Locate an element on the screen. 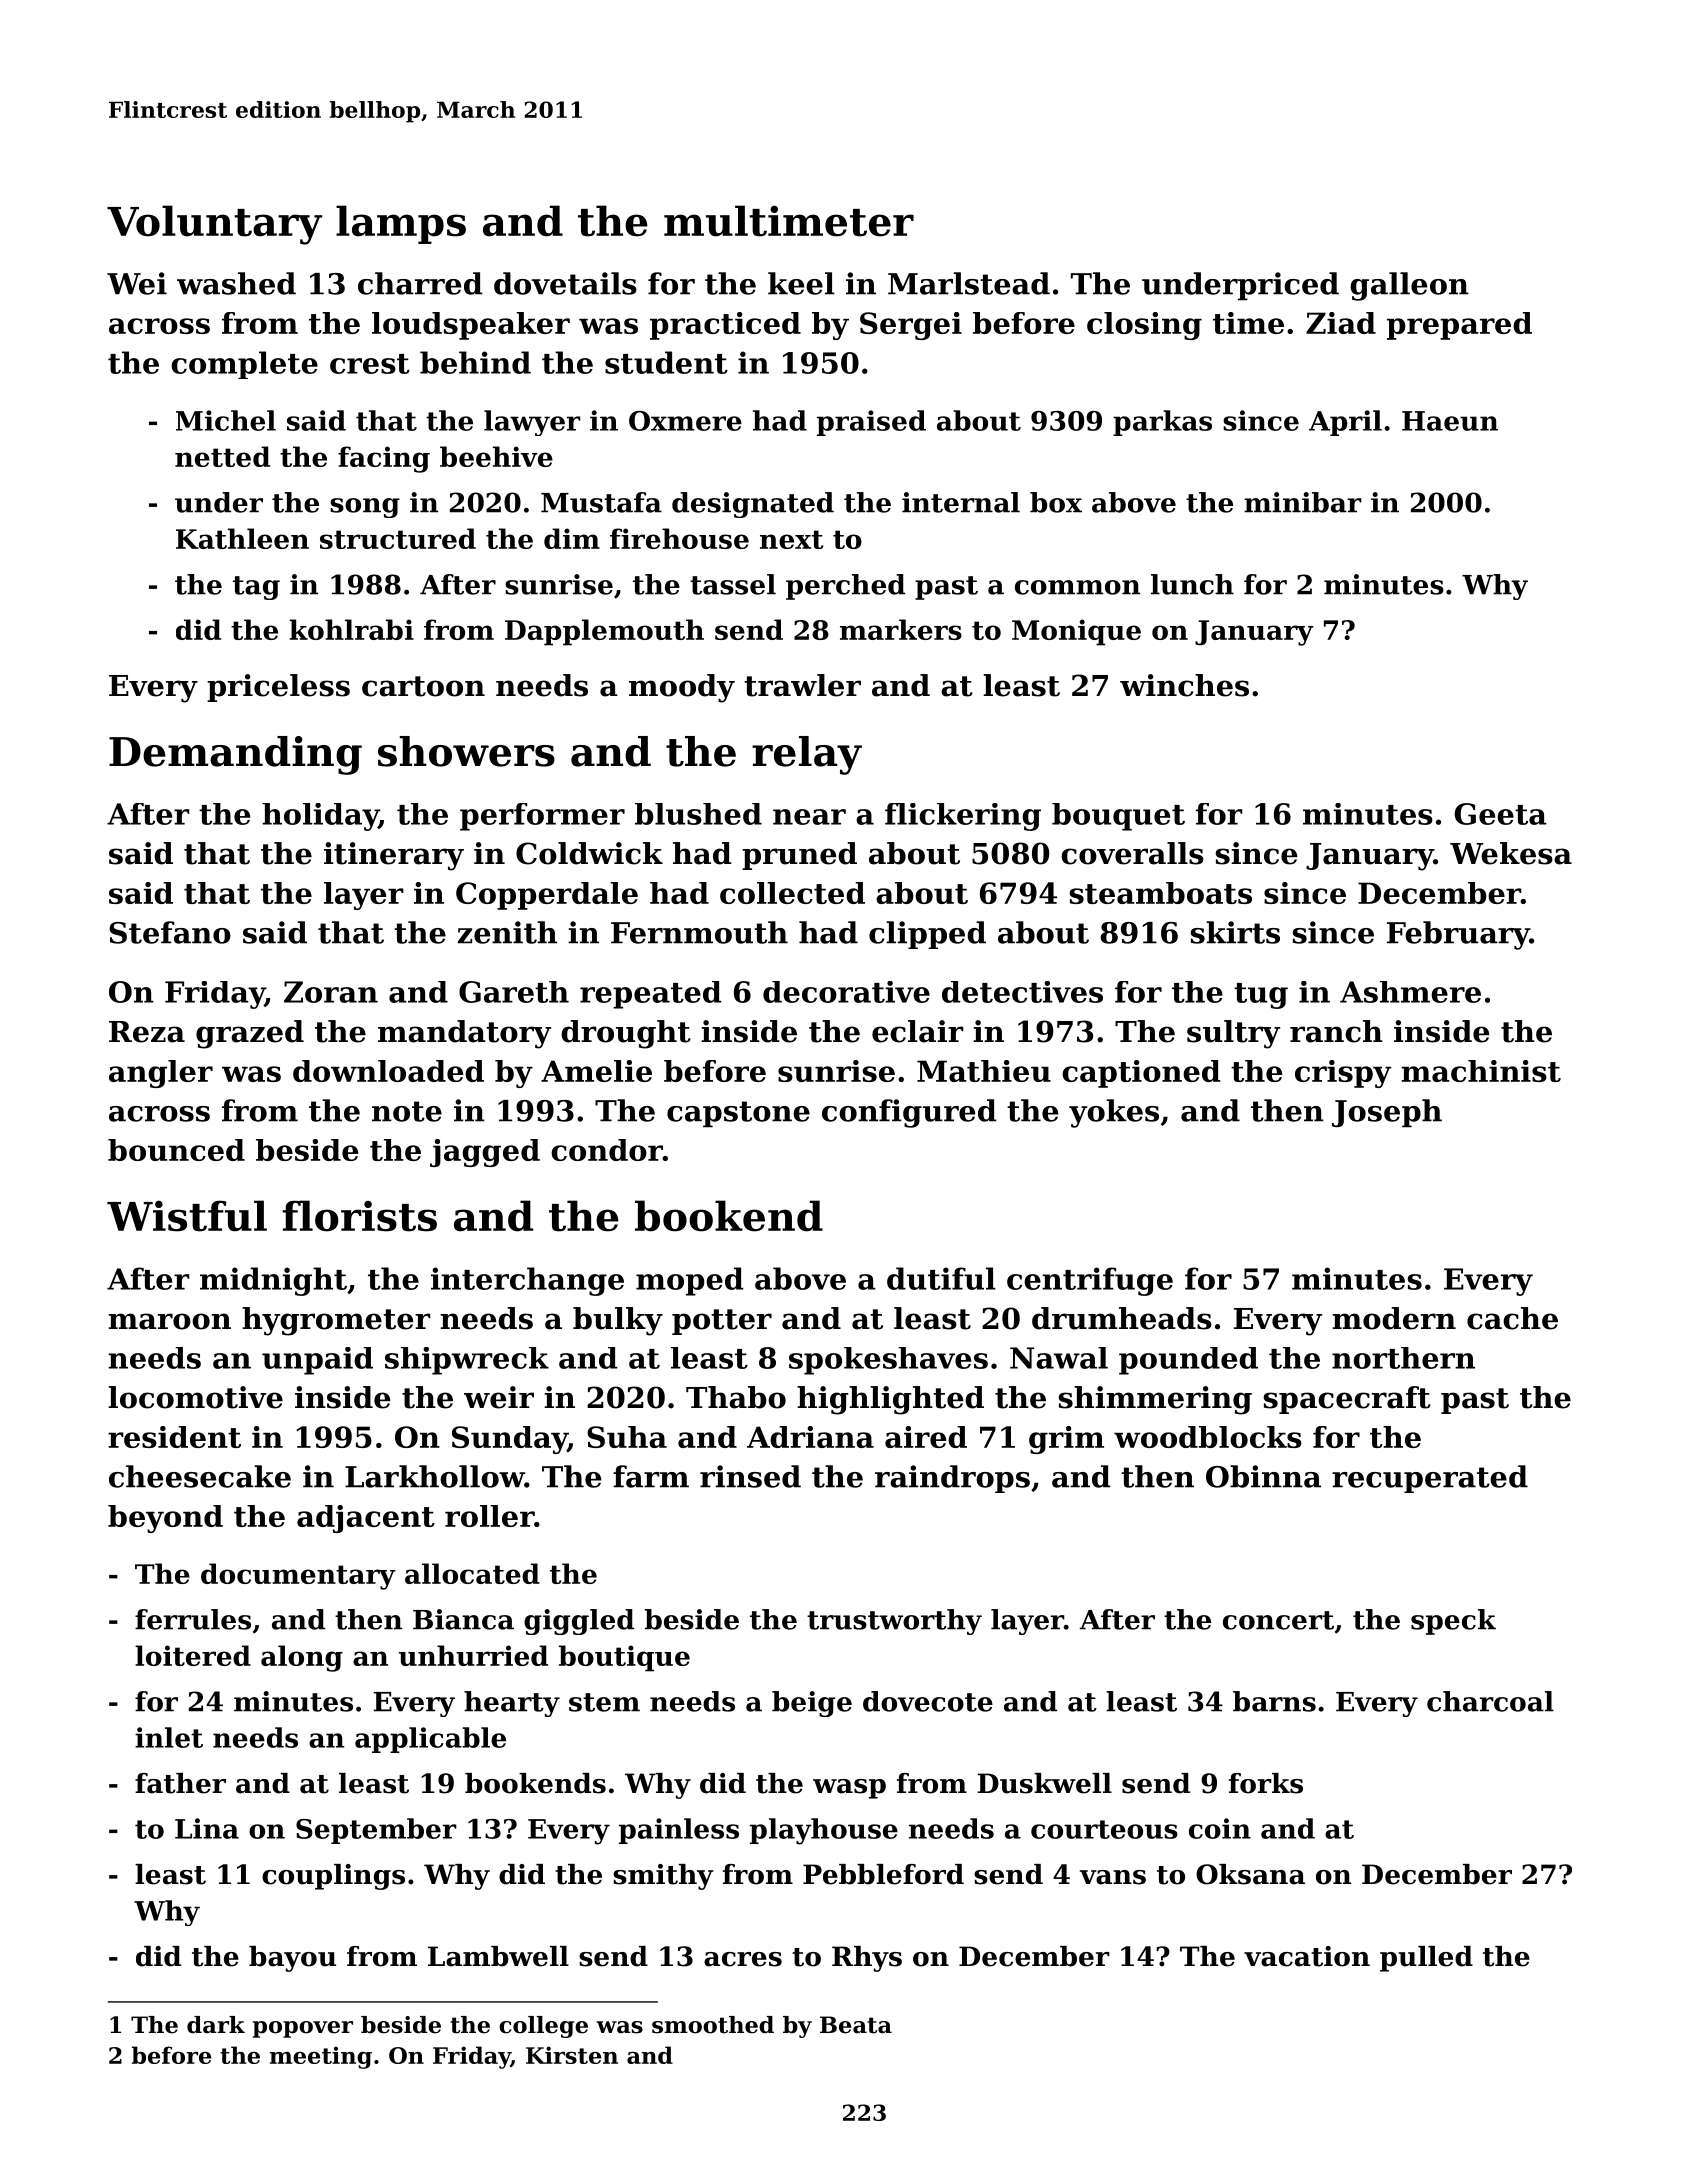 The image size is (1683, 2178). concert is located at coordinates (1278, 1620).
